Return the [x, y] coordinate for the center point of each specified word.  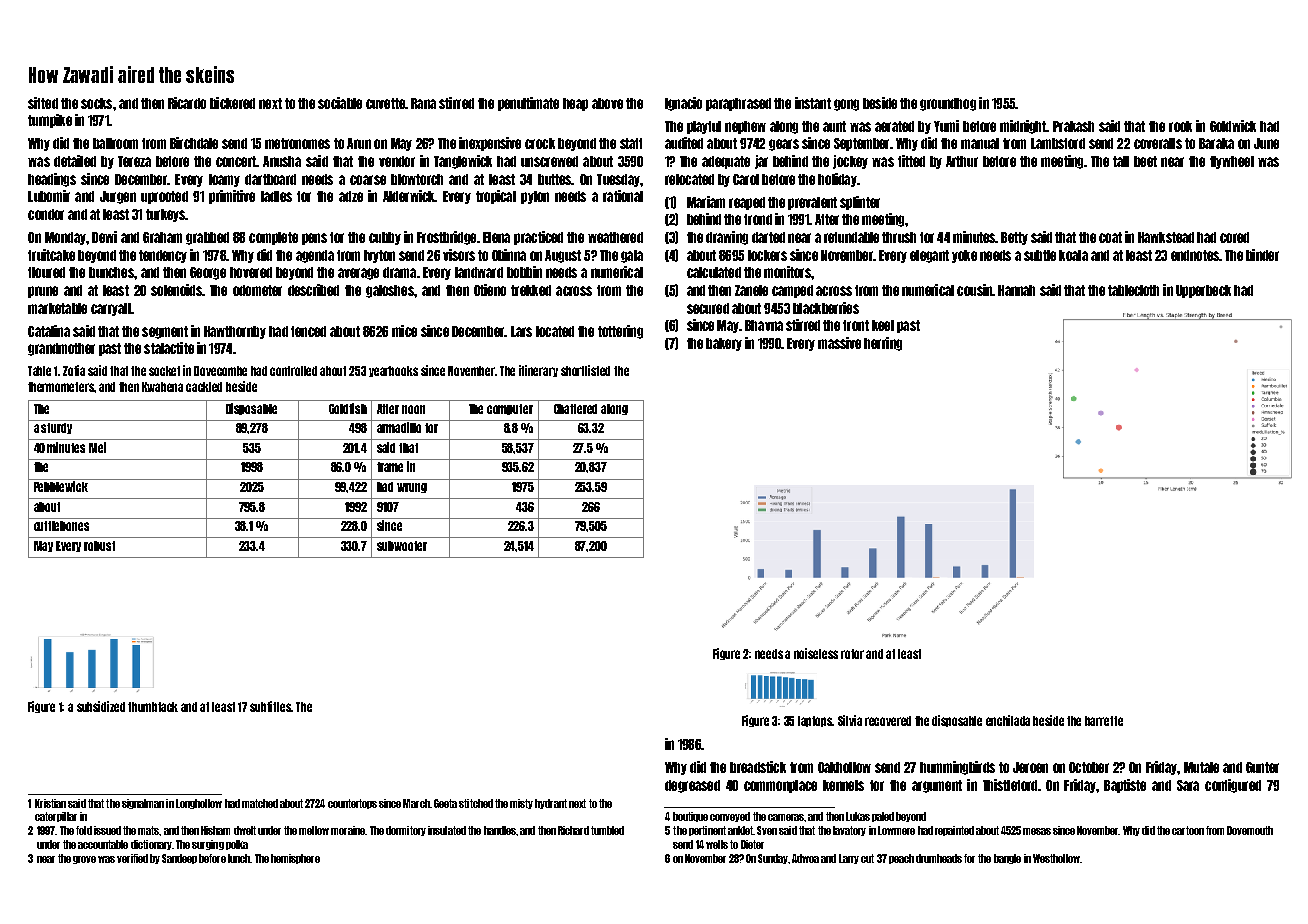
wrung [412, 488]
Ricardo [187, 103]
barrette [1104, 721]
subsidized [101, 706]
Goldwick [1233, 126]
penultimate [528, 104]
